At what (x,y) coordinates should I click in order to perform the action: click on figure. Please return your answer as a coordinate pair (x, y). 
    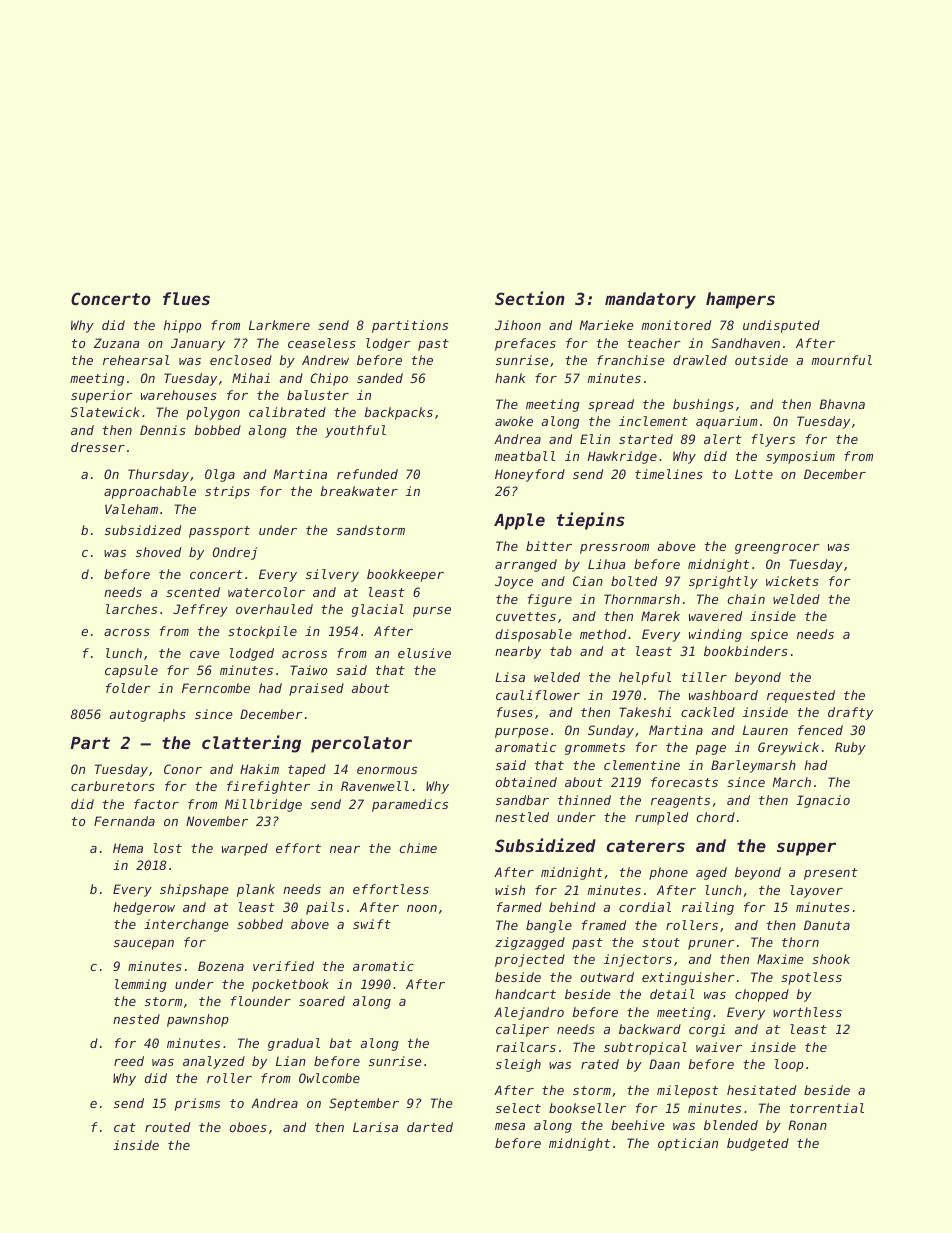
    Looking at the image, I should click on (550, 600).
